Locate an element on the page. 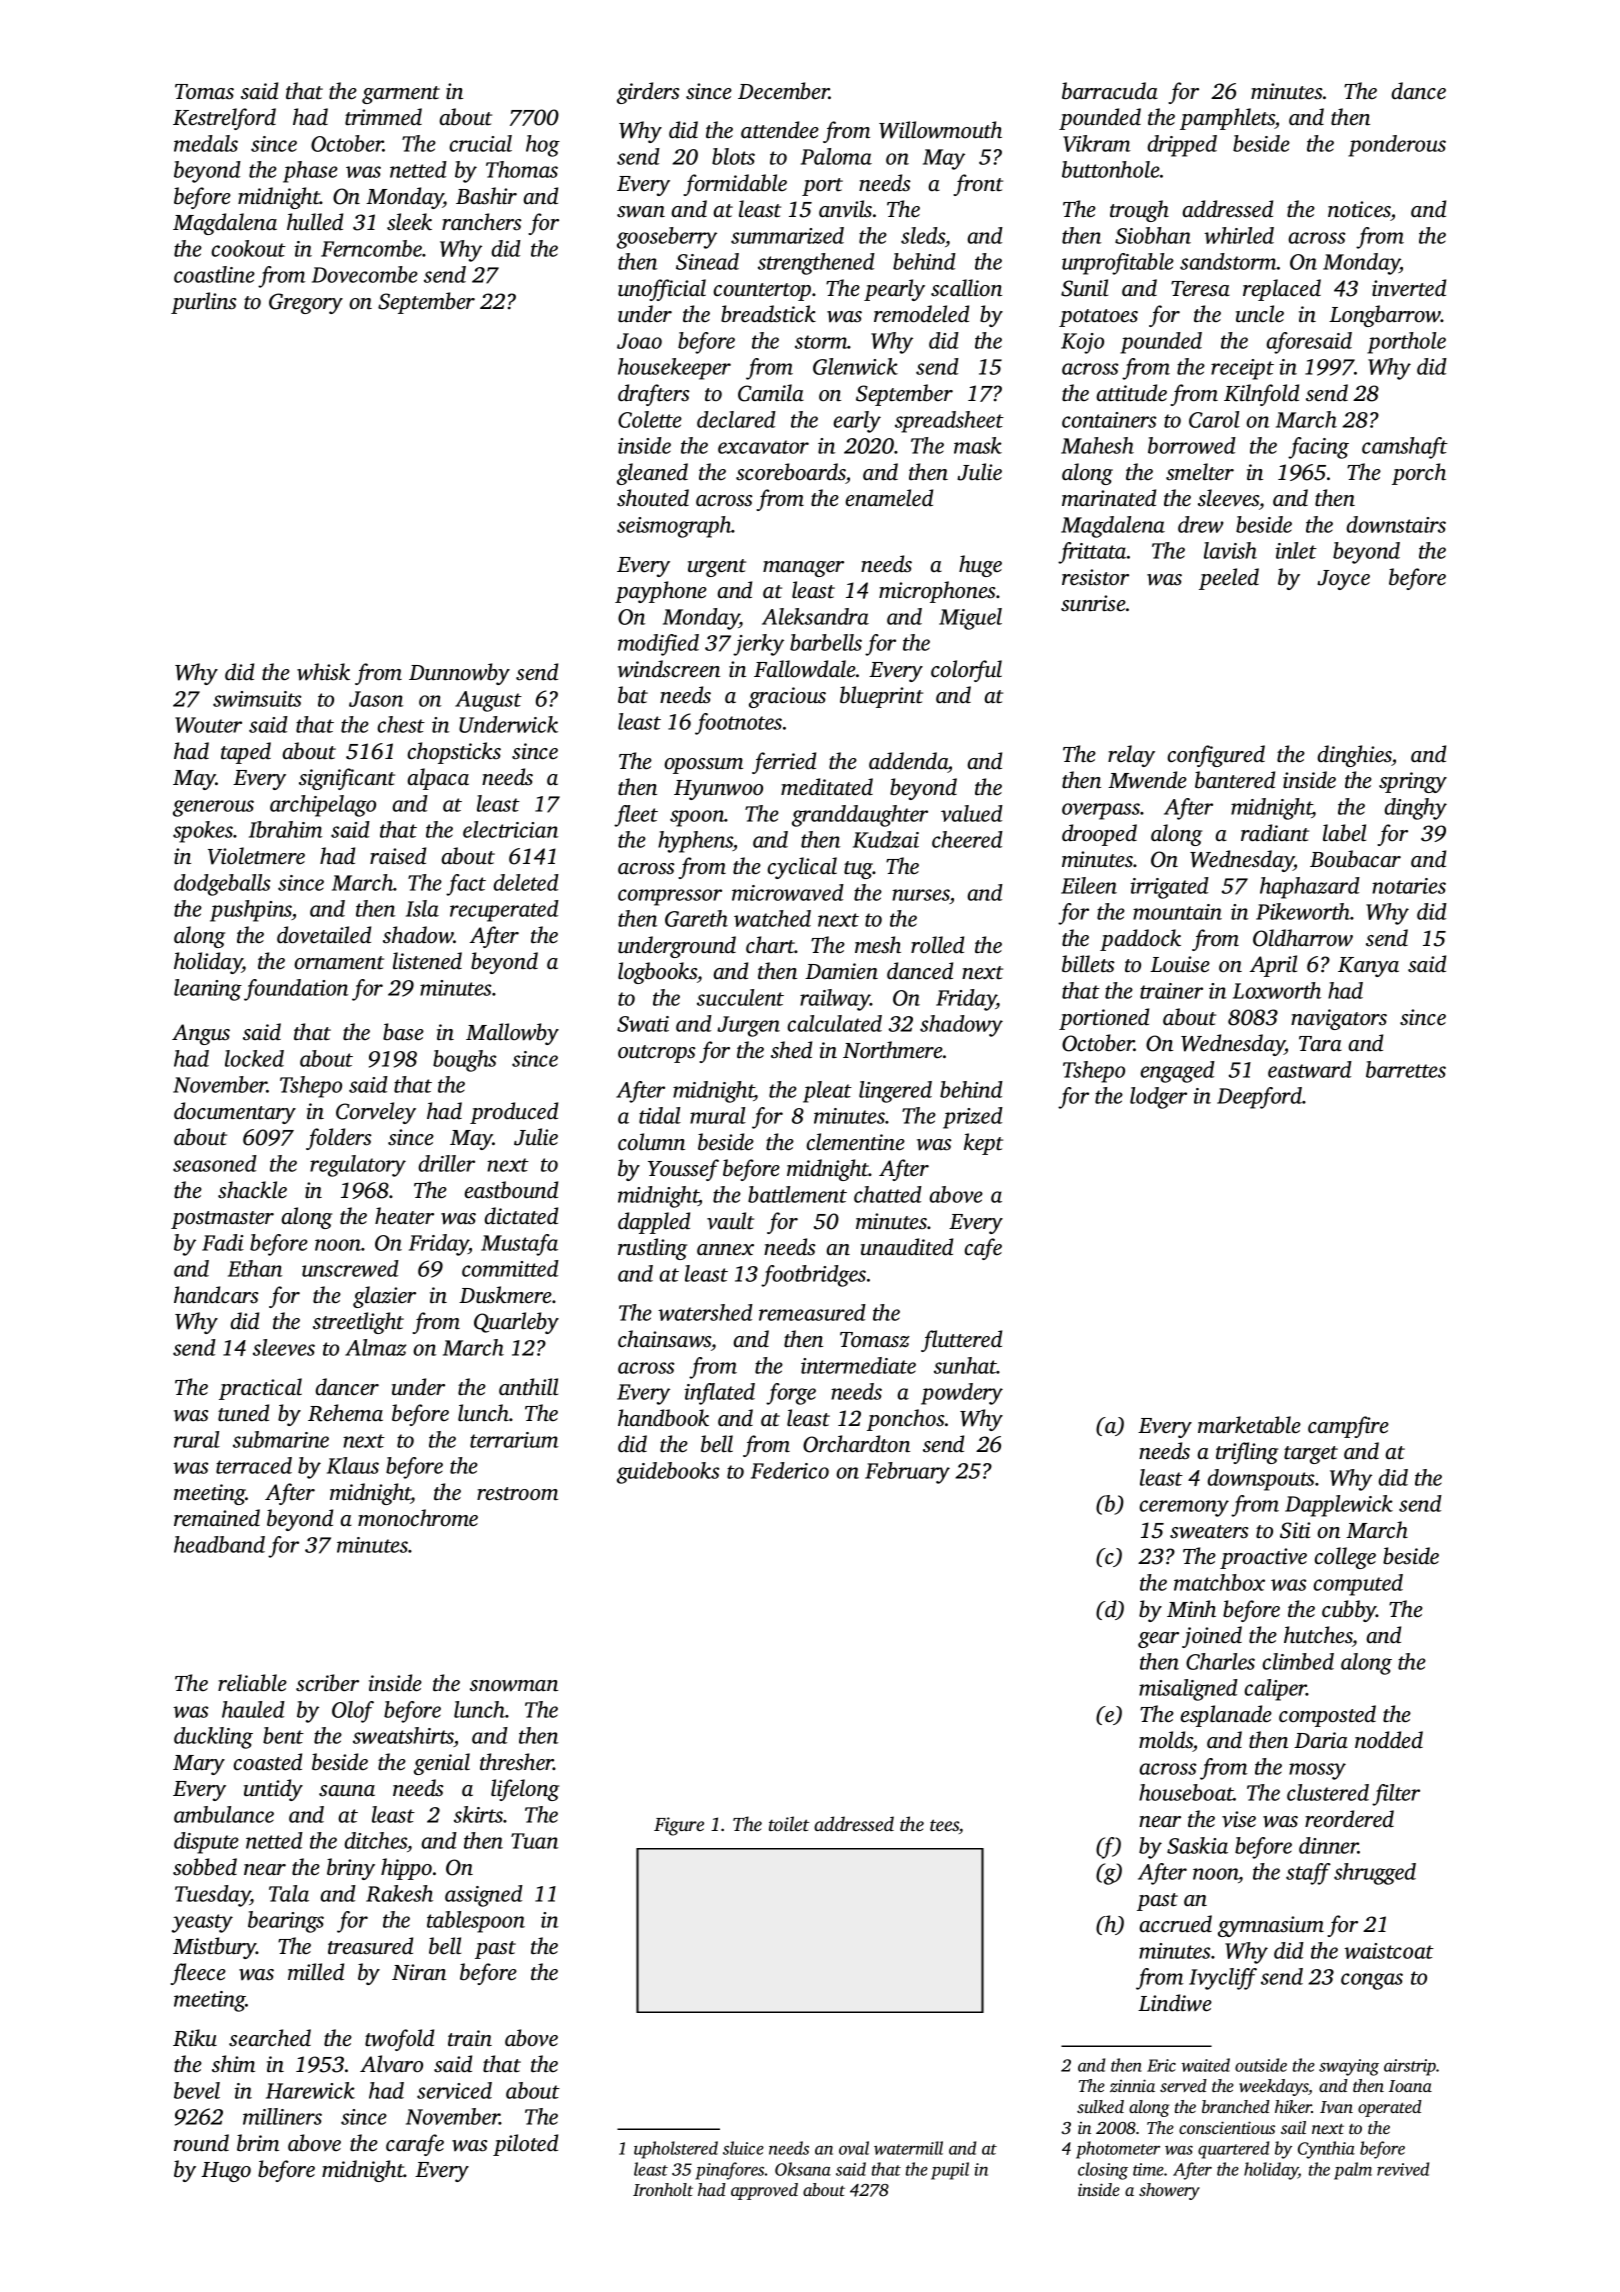 Image resolution: width=1620 pixels, height=2292 pixels. addenda is located at coordinates (908, 761).
